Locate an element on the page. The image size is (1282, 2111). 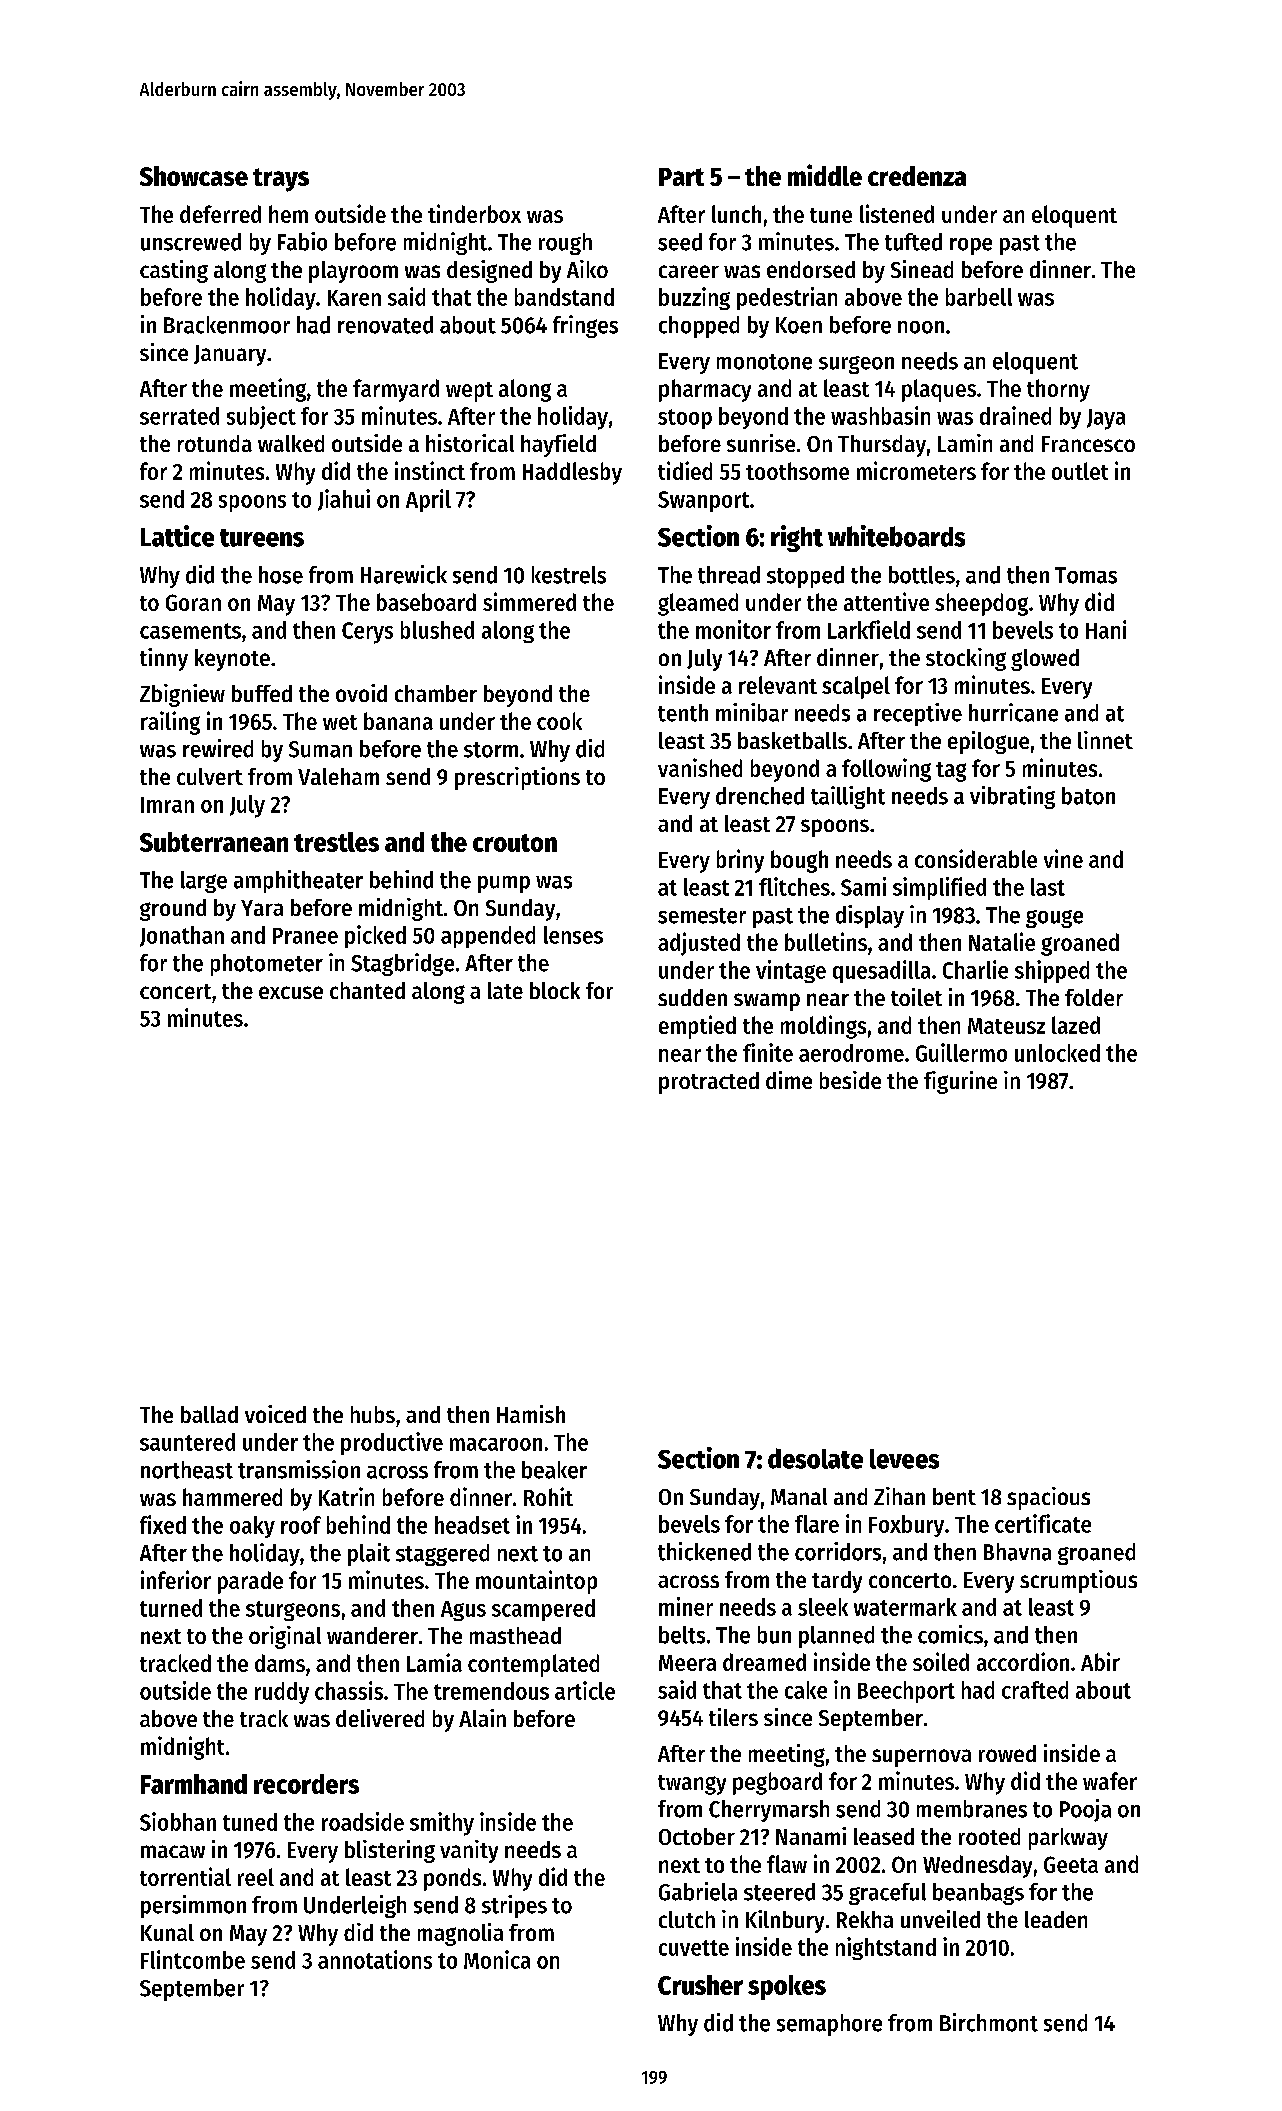
sudden is located at coordinates (692, 997).
